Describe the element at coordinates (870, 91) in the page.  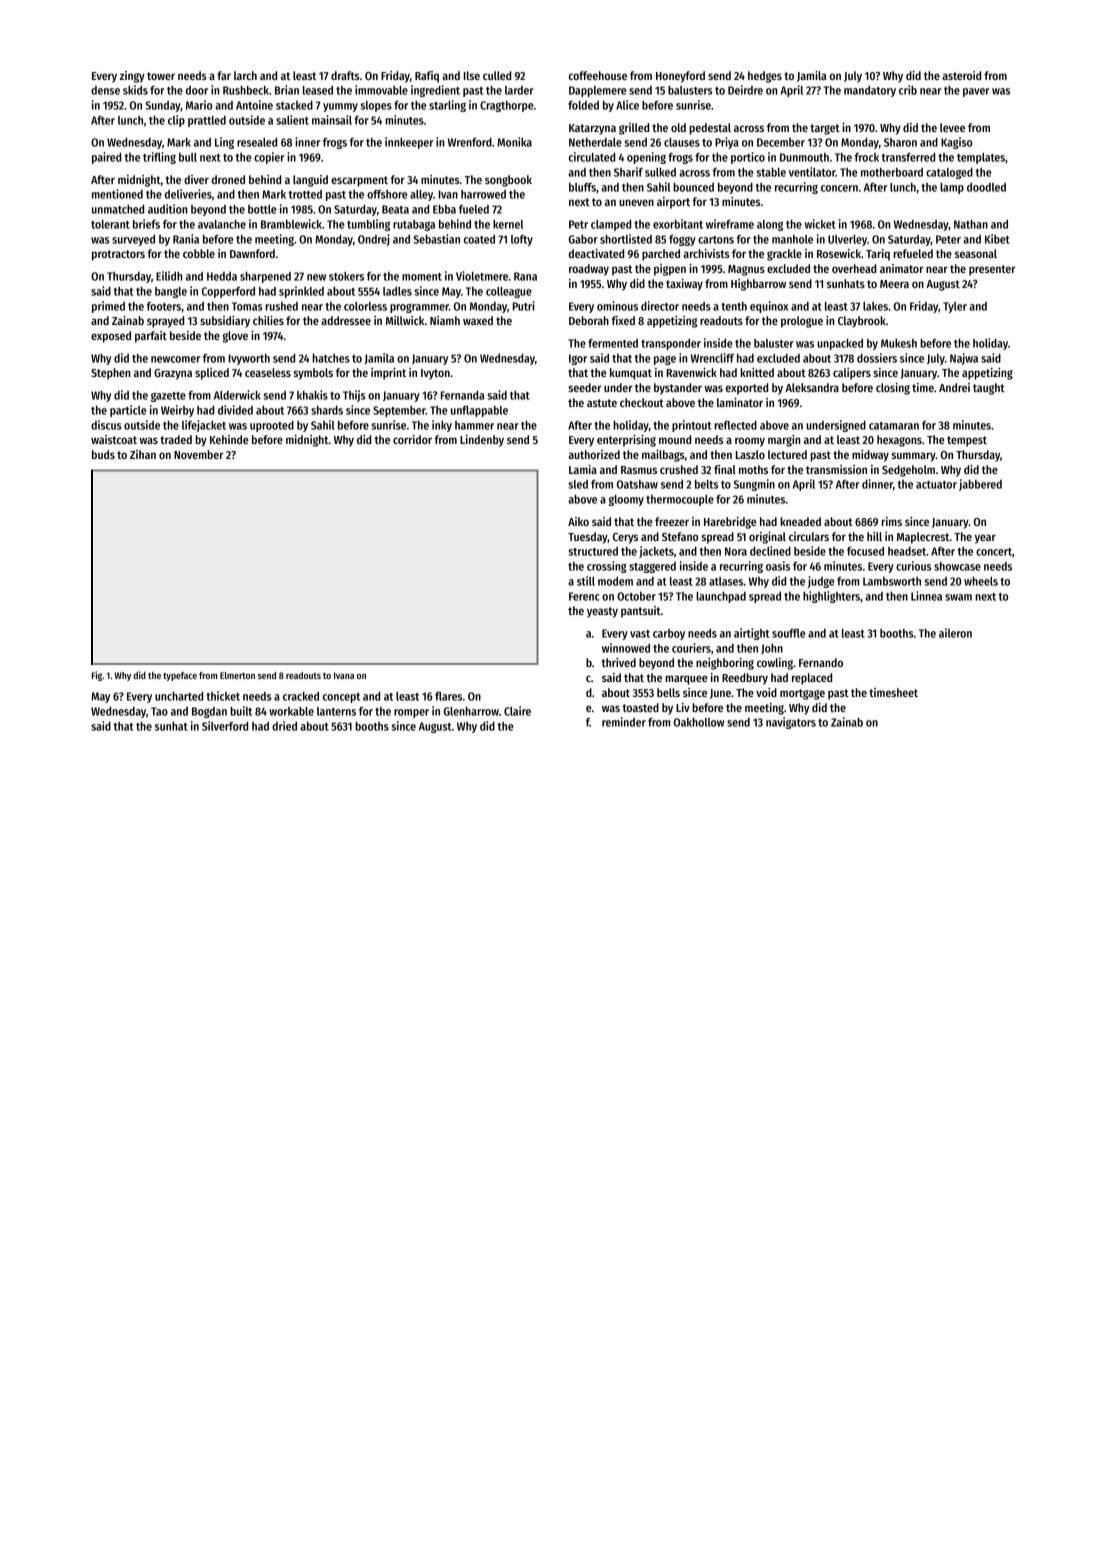
I see `mandatory` at that location.
